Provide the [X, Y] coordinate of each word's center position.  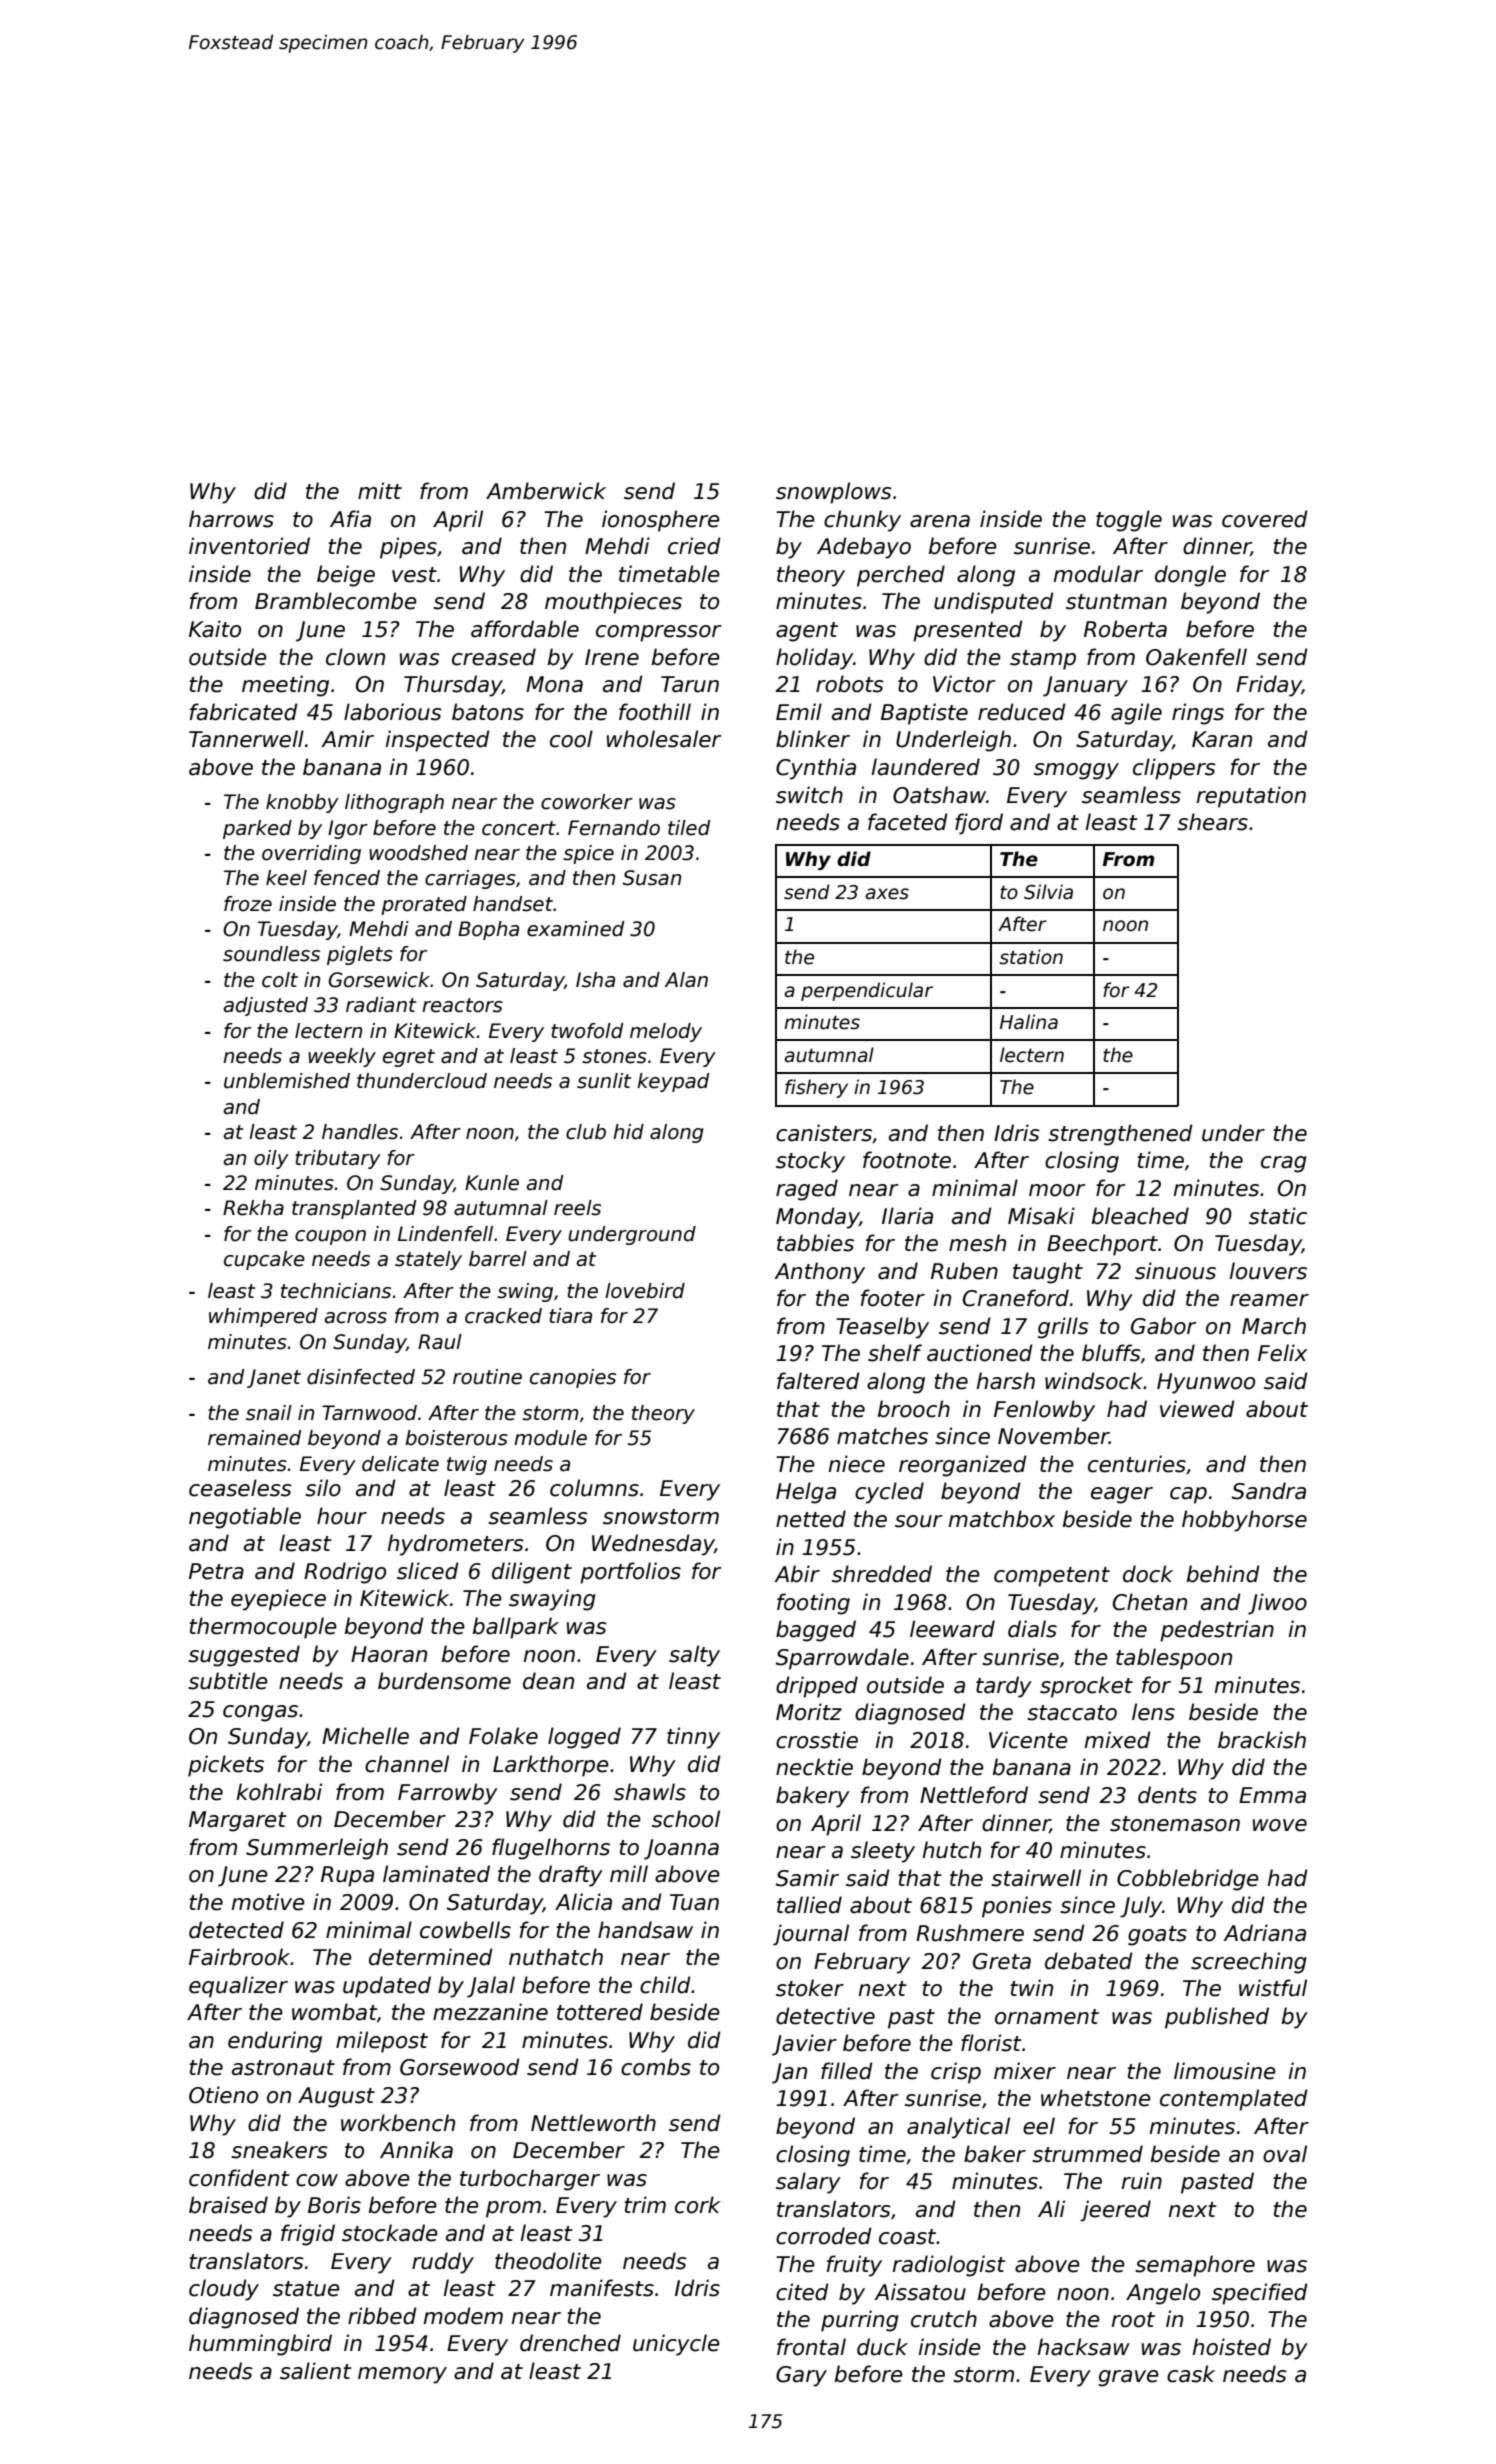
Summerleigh [317, 1849]
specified [1260, 2294]
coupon [330, 1237]
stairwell [1036, 1878]
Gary [801, 2376]
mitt [380, 490]
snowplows [834, 493]
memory [402, 2375]
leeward [952, 1629]
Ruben [964, 1271]
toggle [1129, 521]
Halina [1029, 1022]
